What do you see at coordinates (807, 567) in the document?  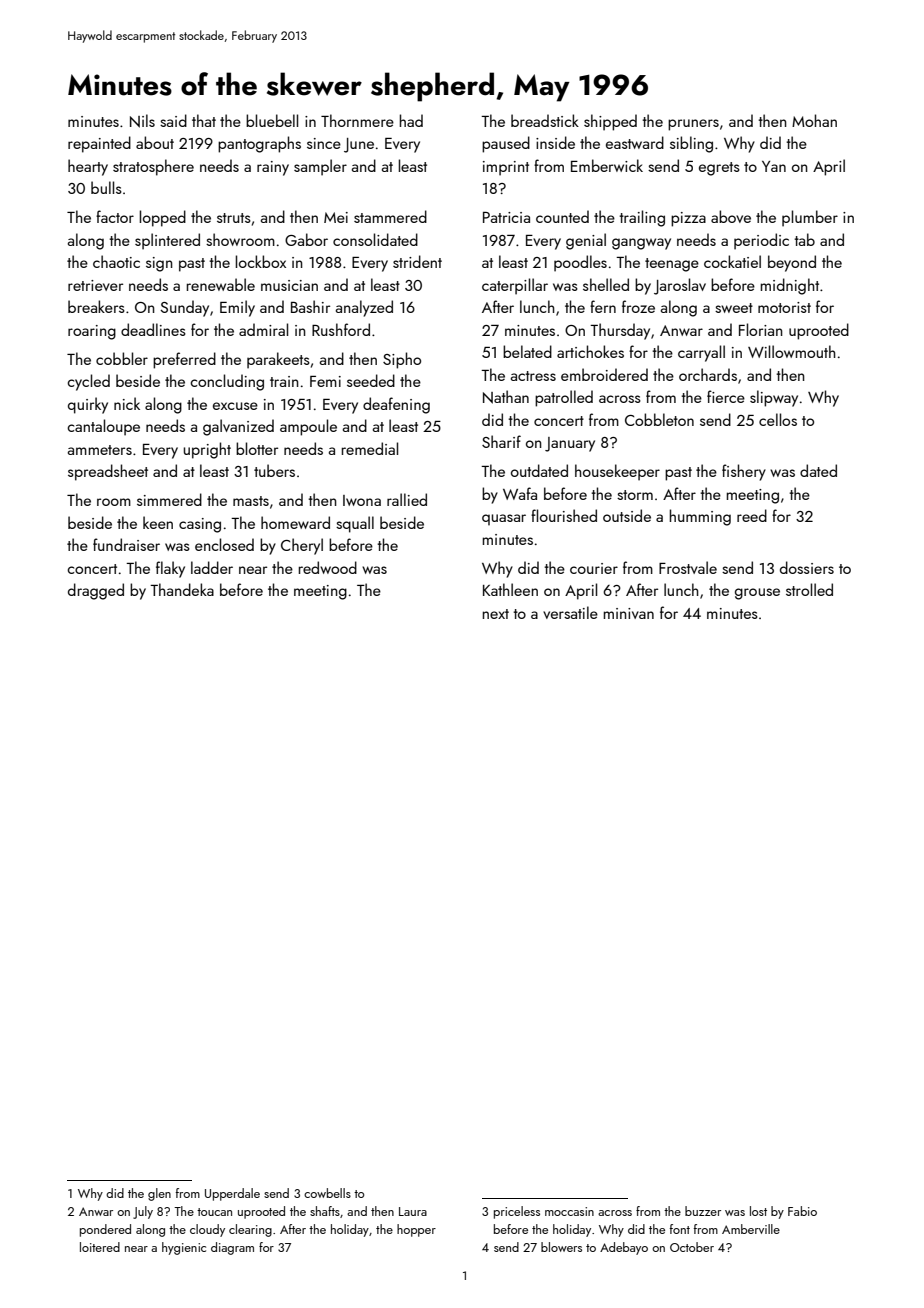 I see `dossiers` at bounding box center [807, 567].
